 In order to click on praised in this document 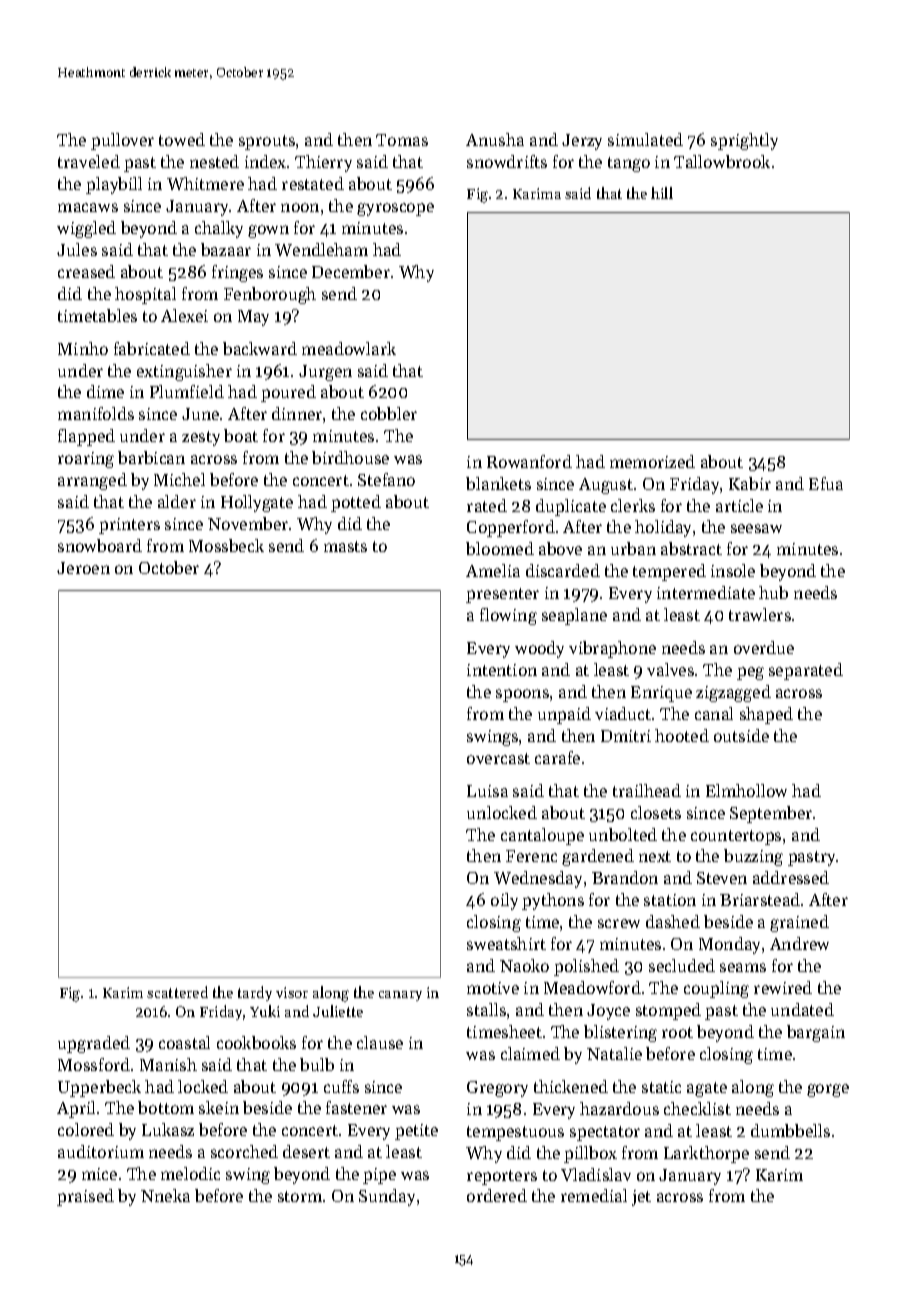, I will do `click(85, 1197)`.
